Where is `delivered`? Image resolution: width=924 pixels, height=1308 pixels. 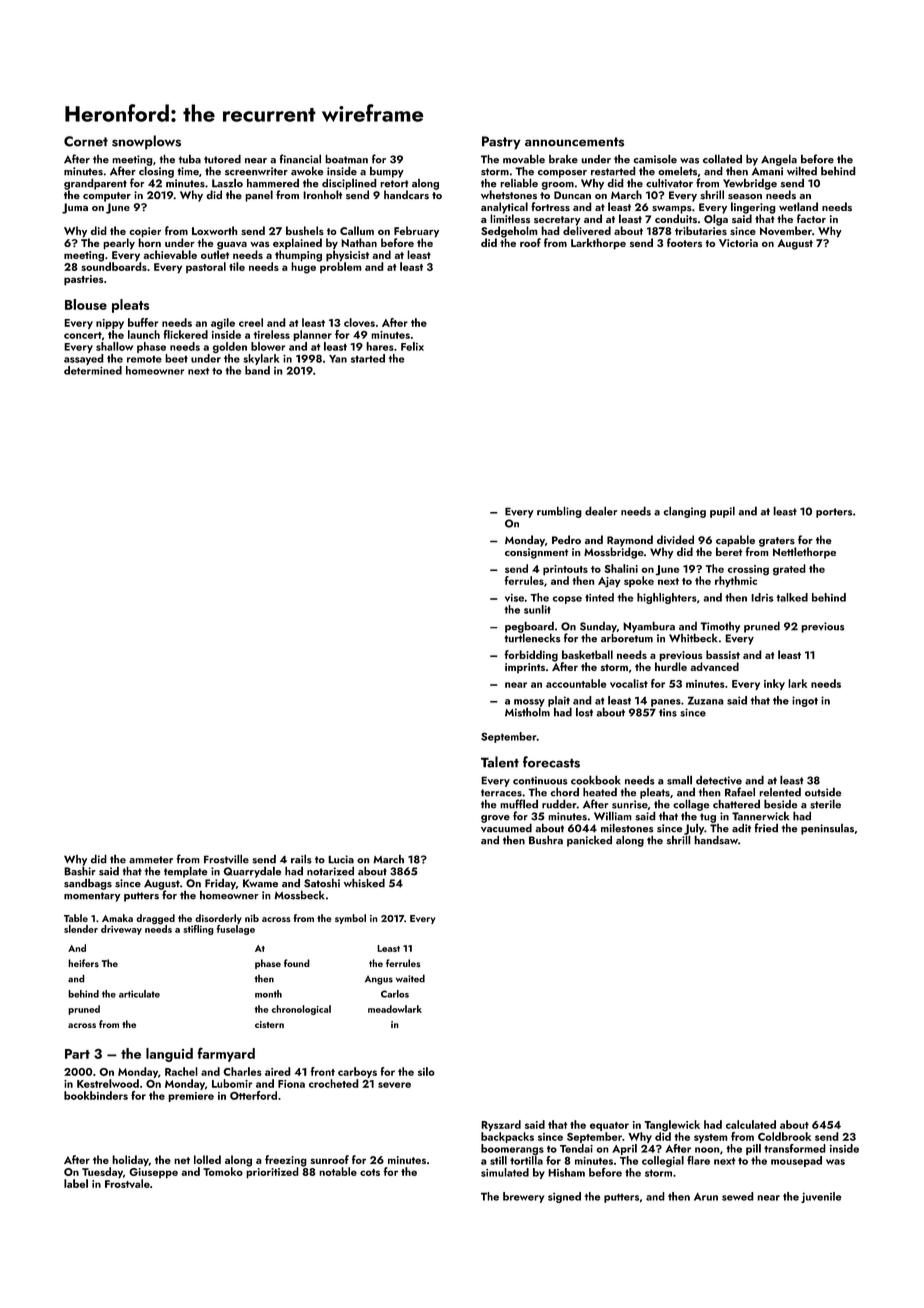 delivered is located at coordinates (587, 230).
